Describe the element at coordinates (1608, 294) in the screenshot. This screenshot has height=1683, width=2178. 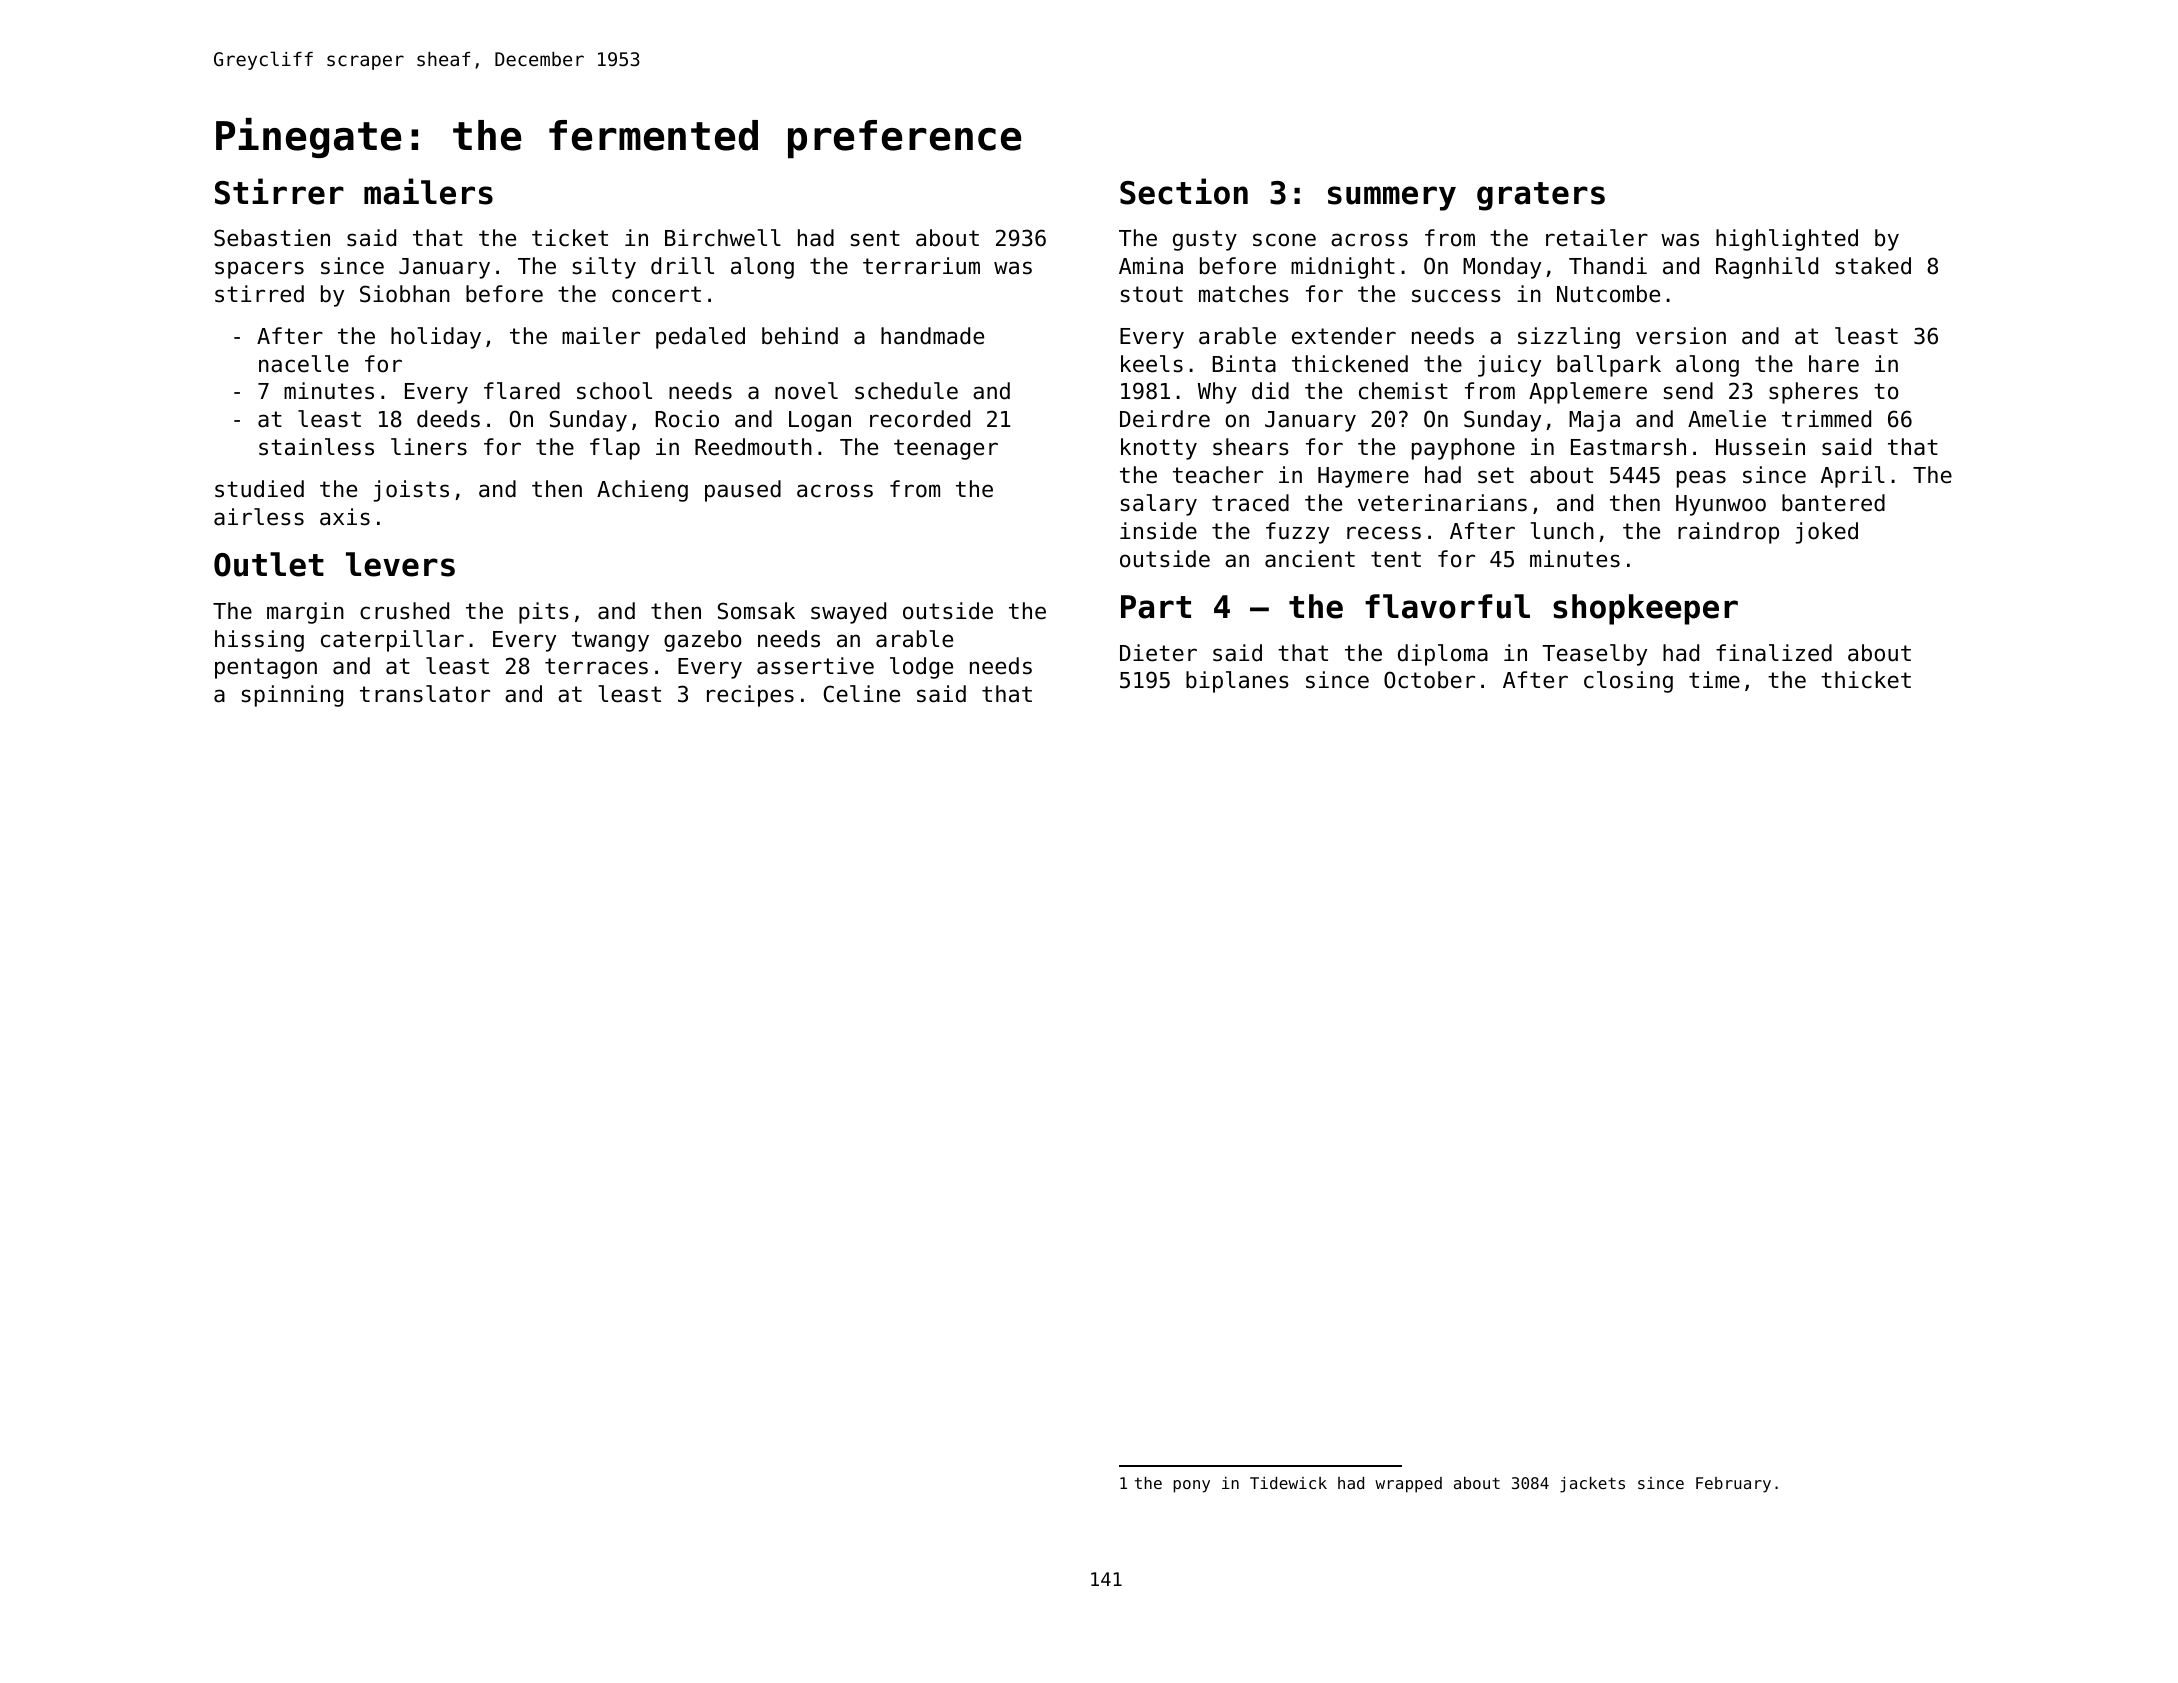
I see `Nutcombe` at that location.
